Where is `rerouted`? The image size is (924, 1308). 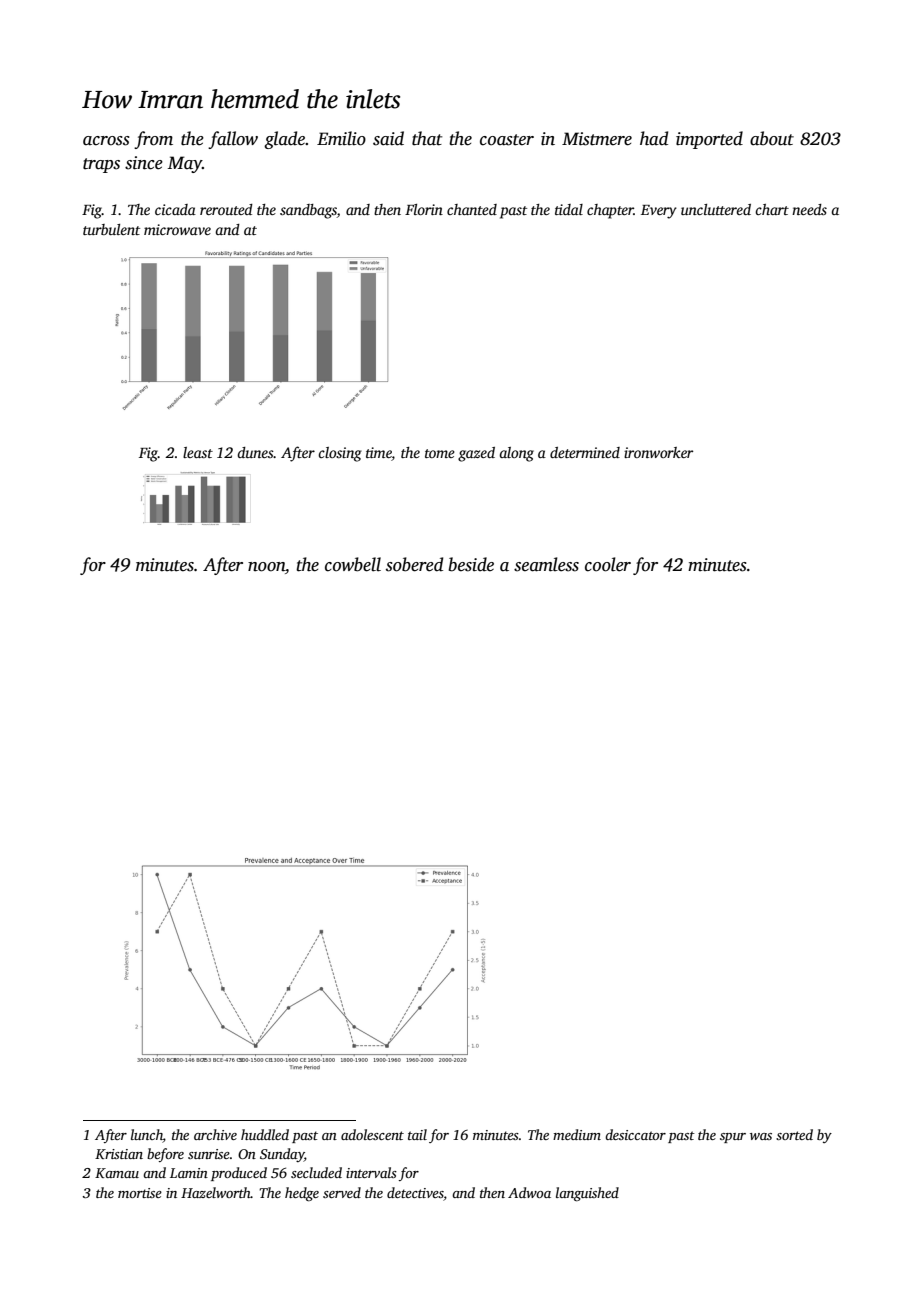
rerouted is located at coordinates (226, 209).
